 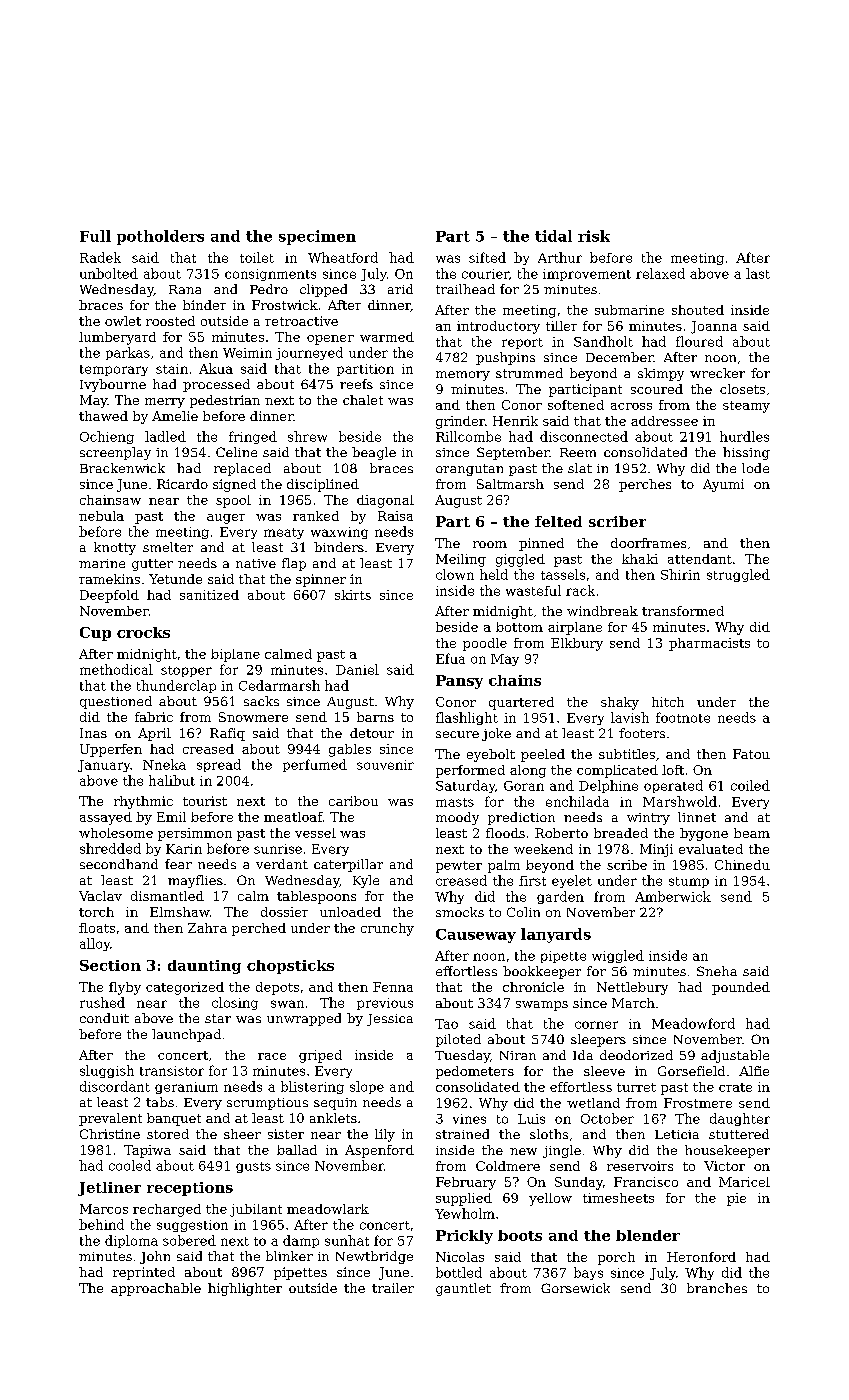 I want to click on specimen, so click(x=317, y=237).
